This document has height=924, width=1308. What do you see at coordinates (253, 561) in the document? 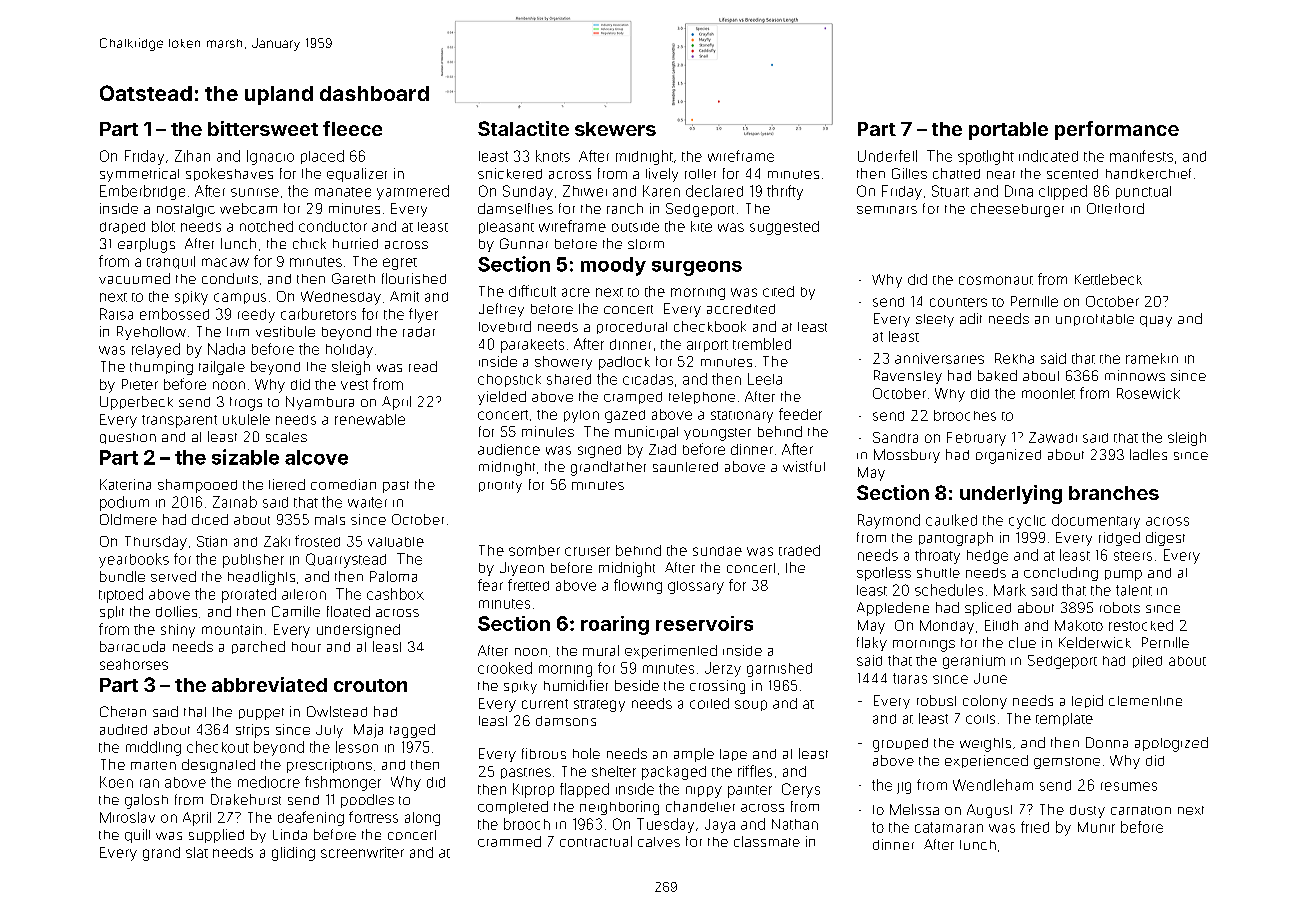
I see `publisher` at bounding box center [253, 561].
